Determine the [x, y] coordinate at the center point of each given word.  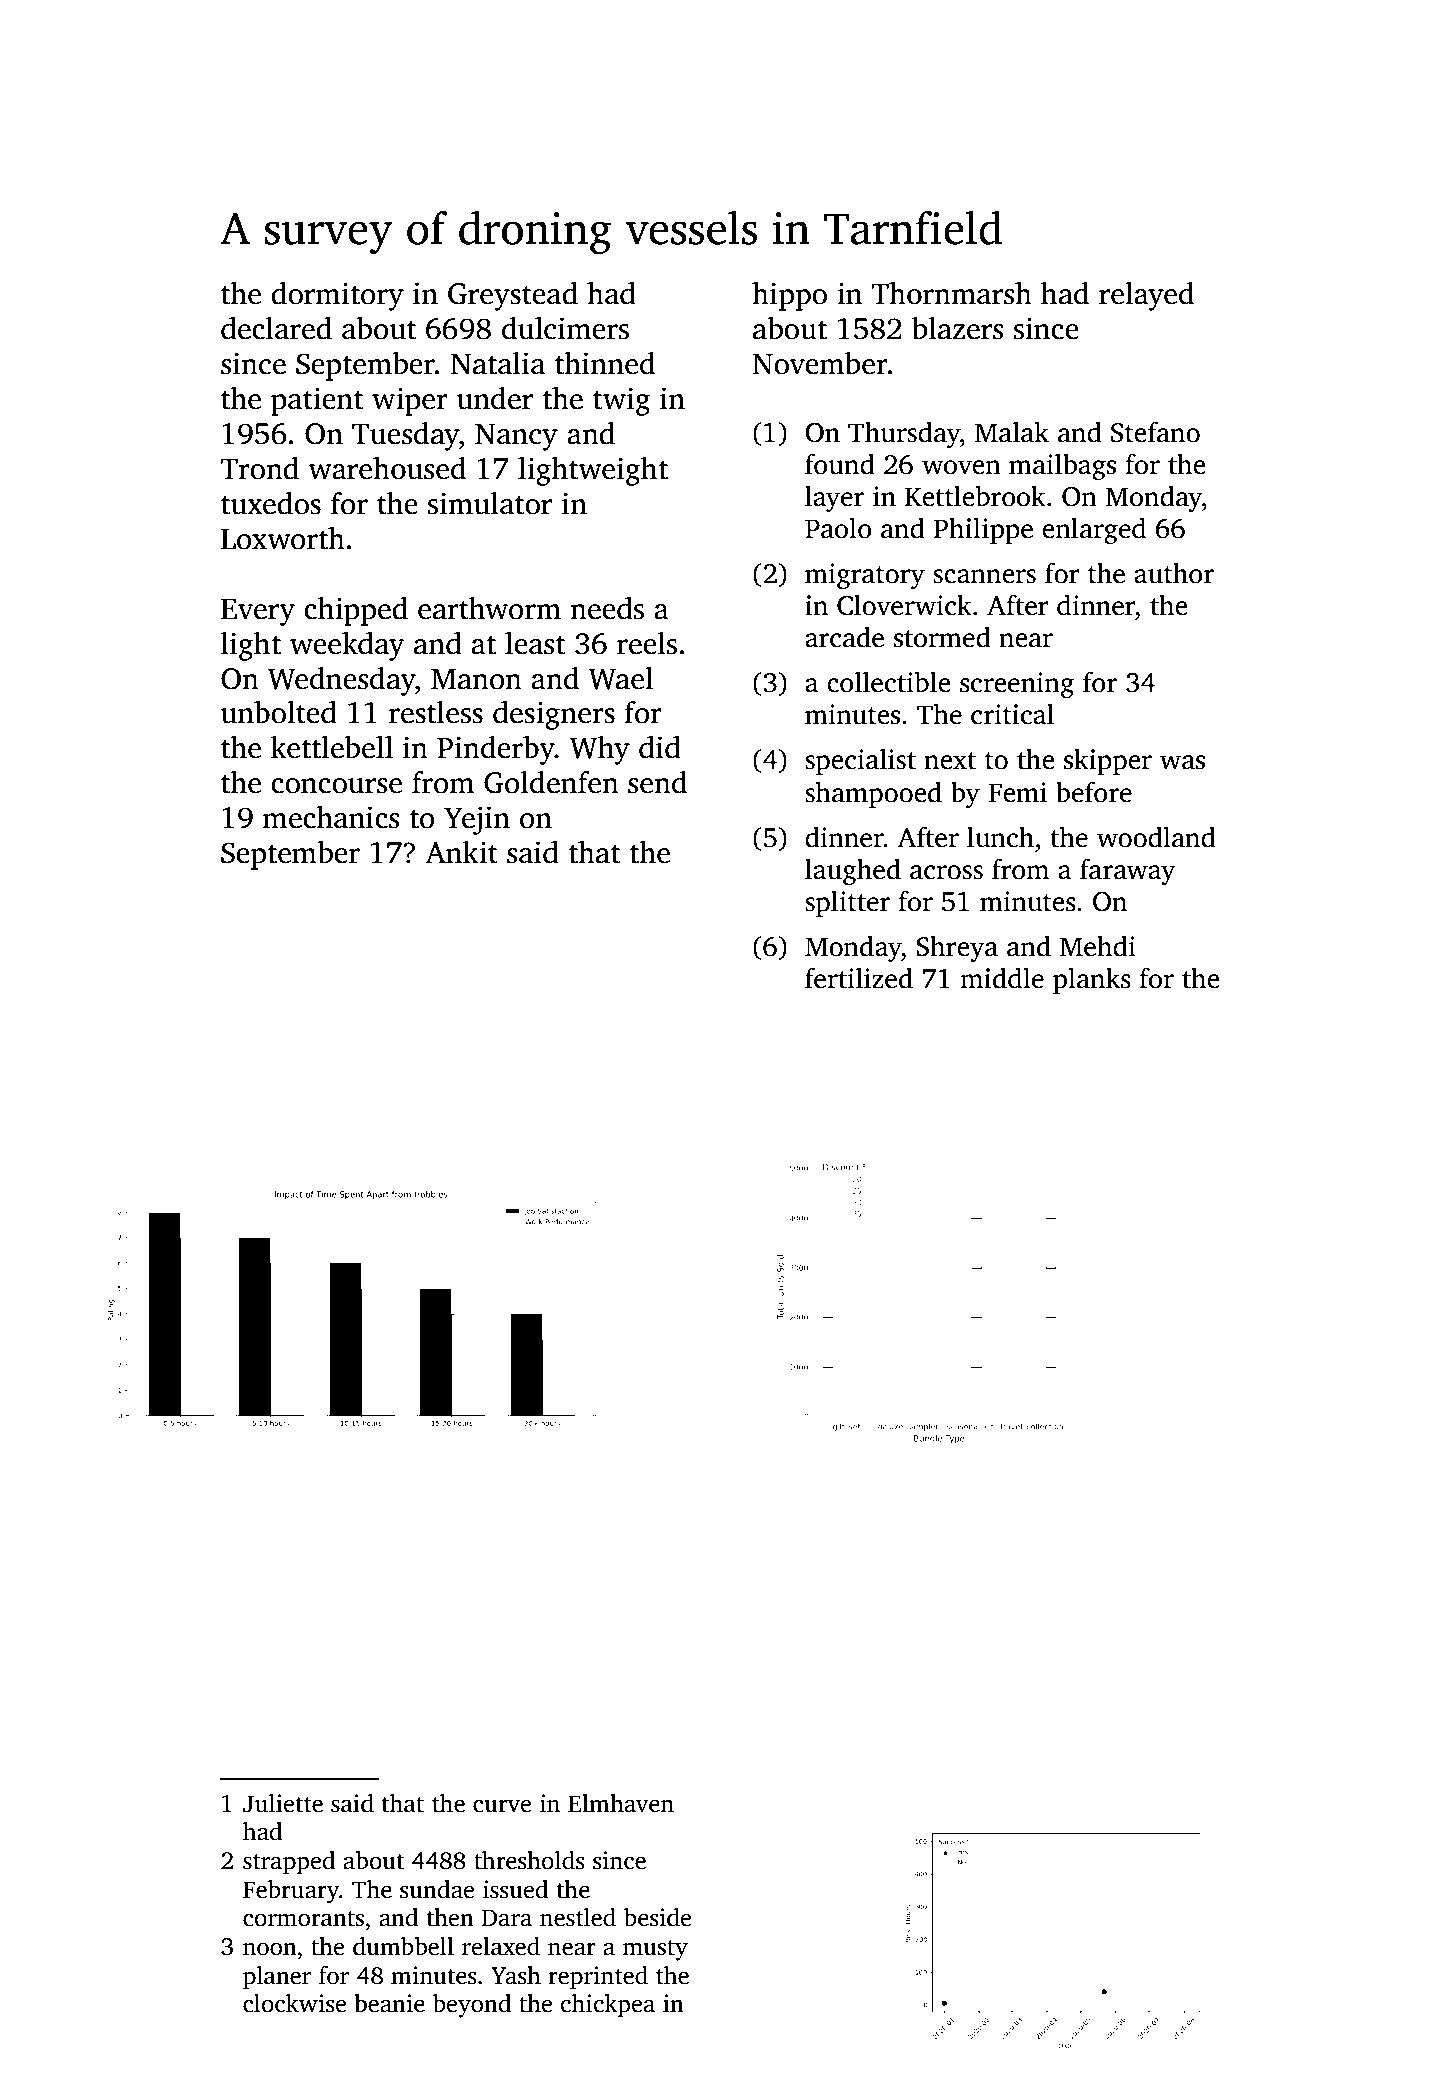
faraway [1128, 871]
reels [647, 643]
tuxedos [271, 503]
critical [1012, 714]
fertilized [859, 978]
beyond [472, 2006]
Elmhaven [621, 1803]
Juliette [283, 1803]
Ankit [461, 852]
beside [657, 1917]
